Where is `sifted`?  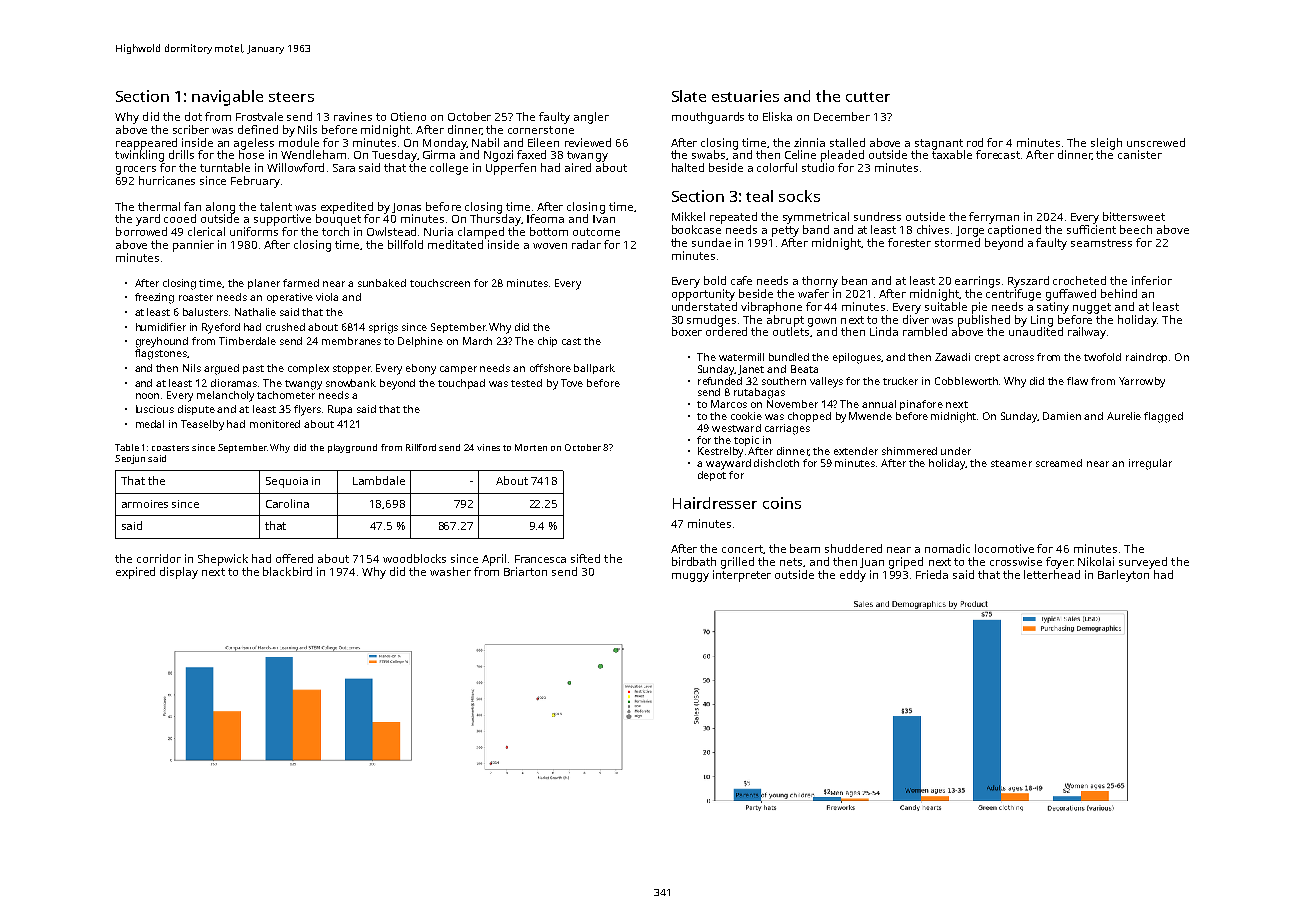
sifted is located at coordinates (585, 558).
